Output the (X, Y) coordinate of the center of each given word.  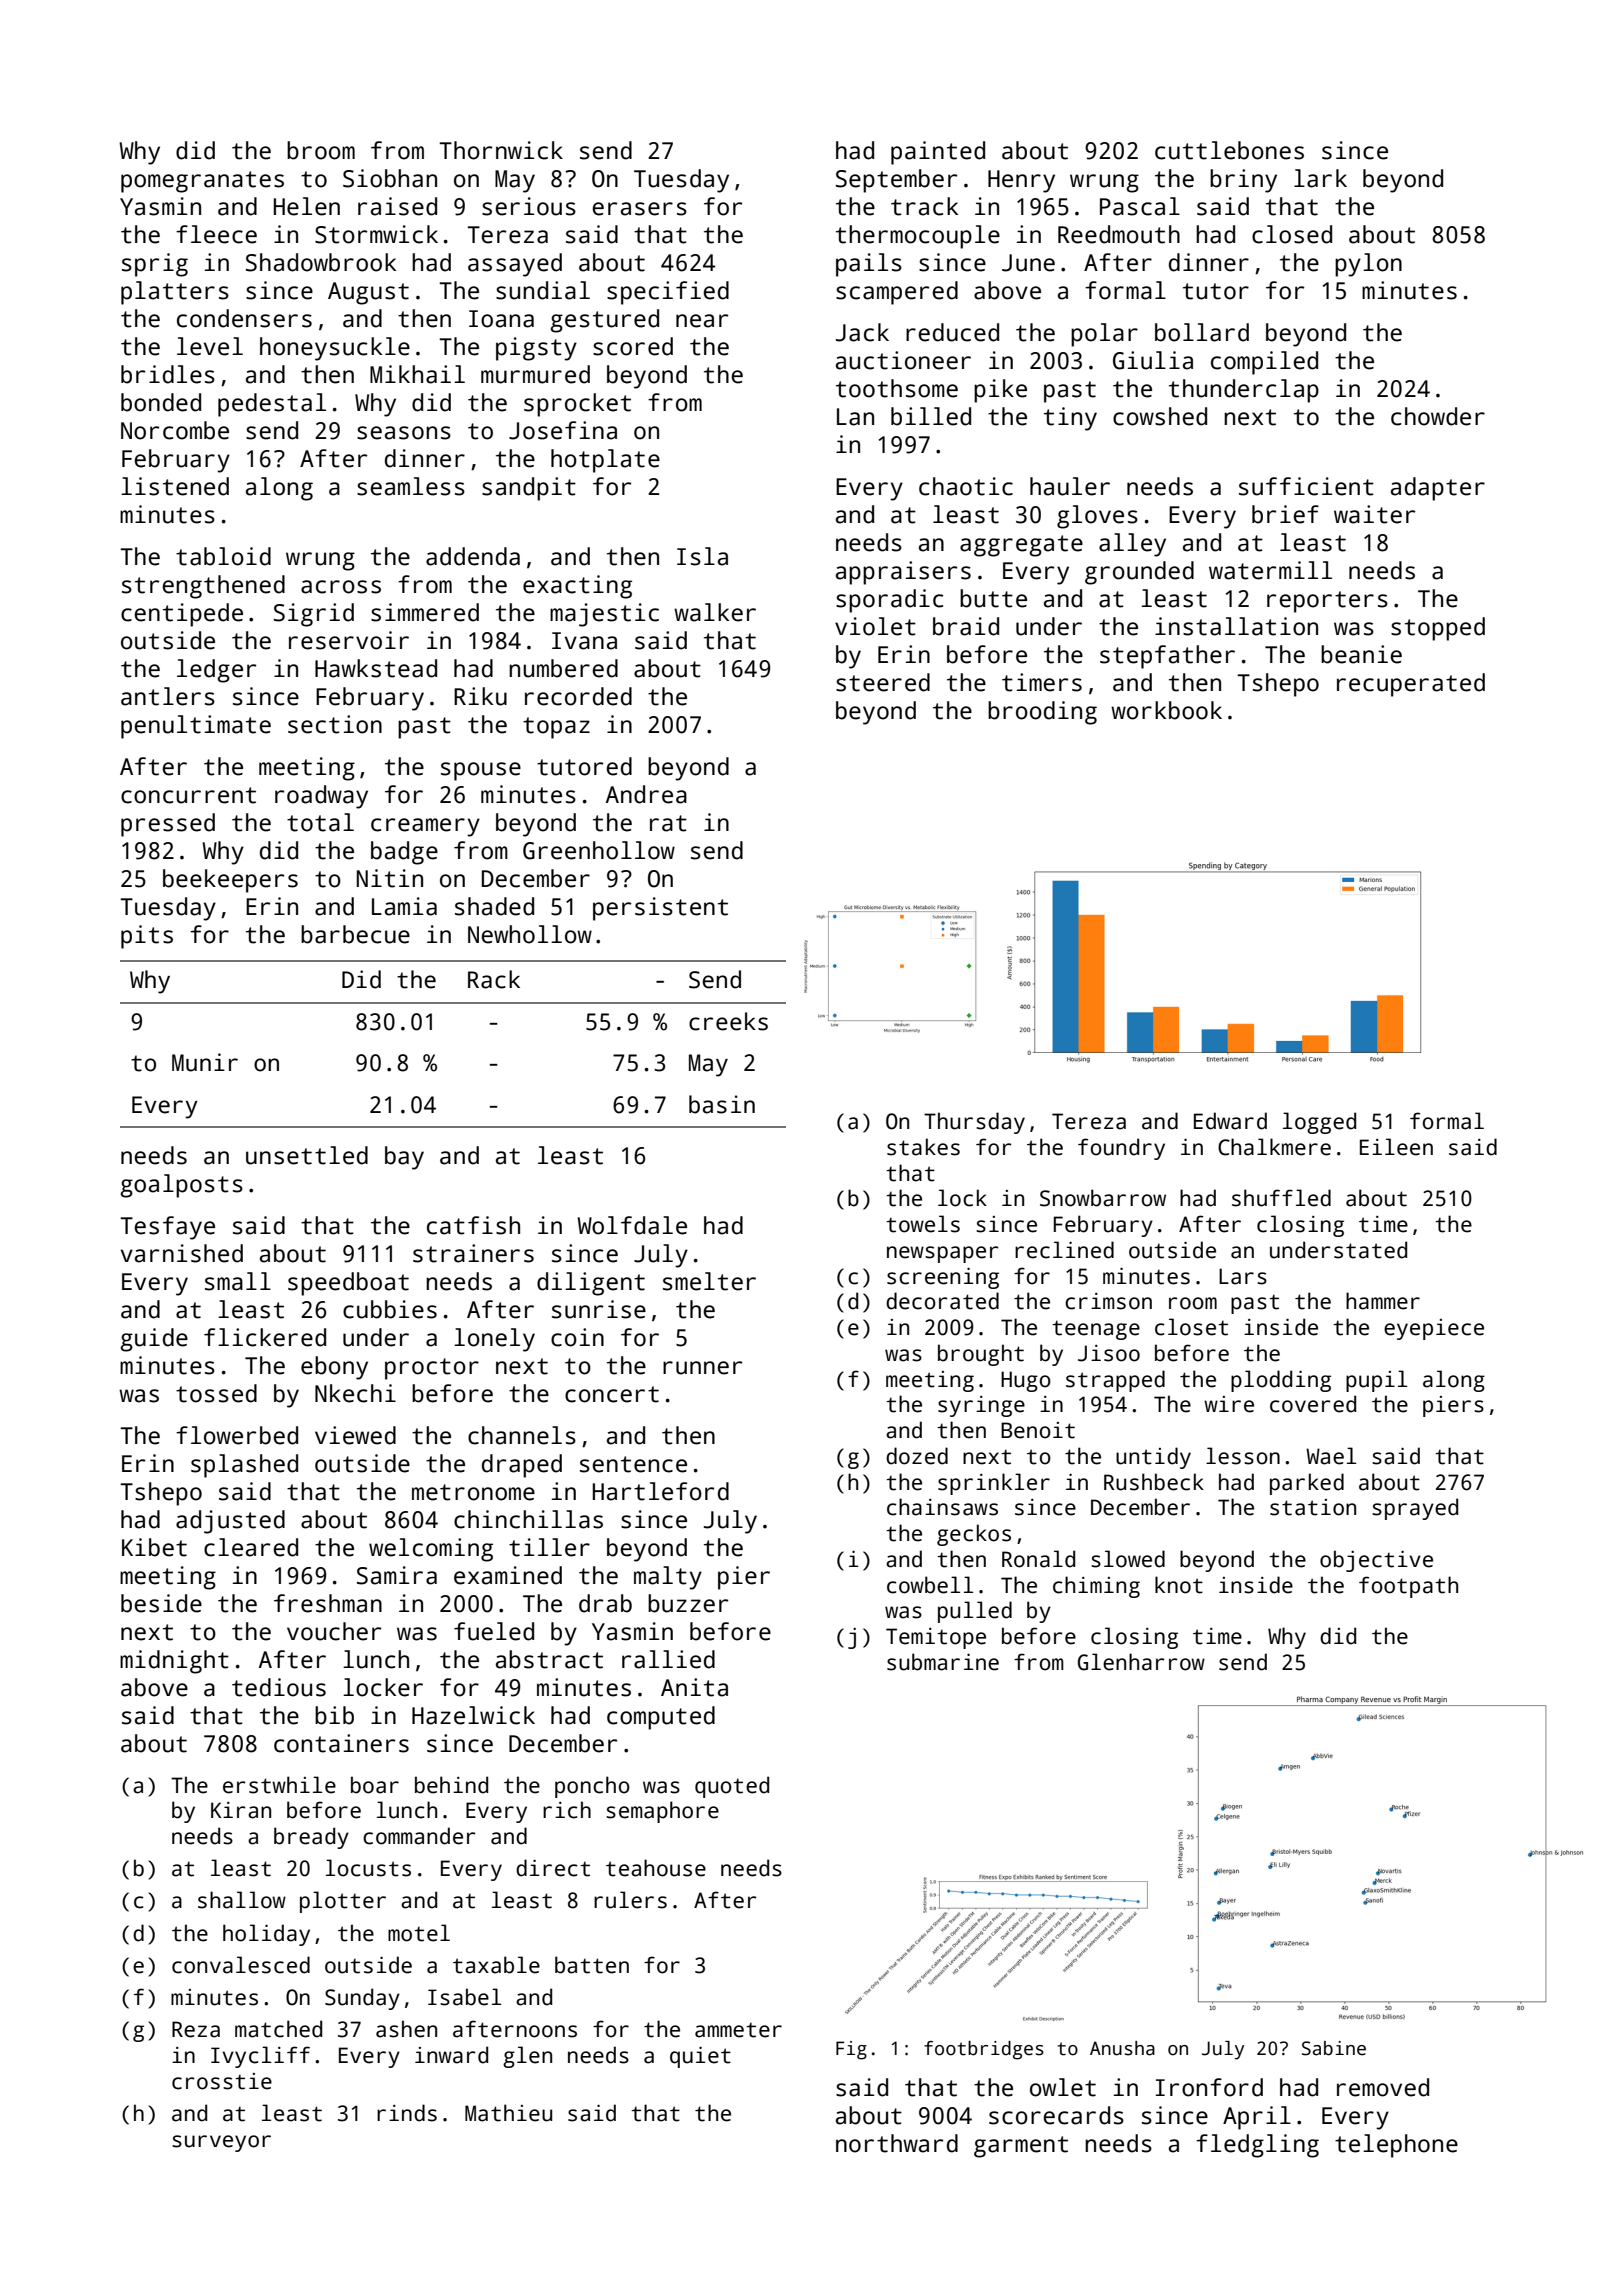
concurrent (188, 795)
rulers (630, 1900)
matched (278, 2029)
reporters (1327, 602)
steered (883, 682)
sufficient (1306, 486)
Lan (855, 417)
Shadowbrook (321, 262)
